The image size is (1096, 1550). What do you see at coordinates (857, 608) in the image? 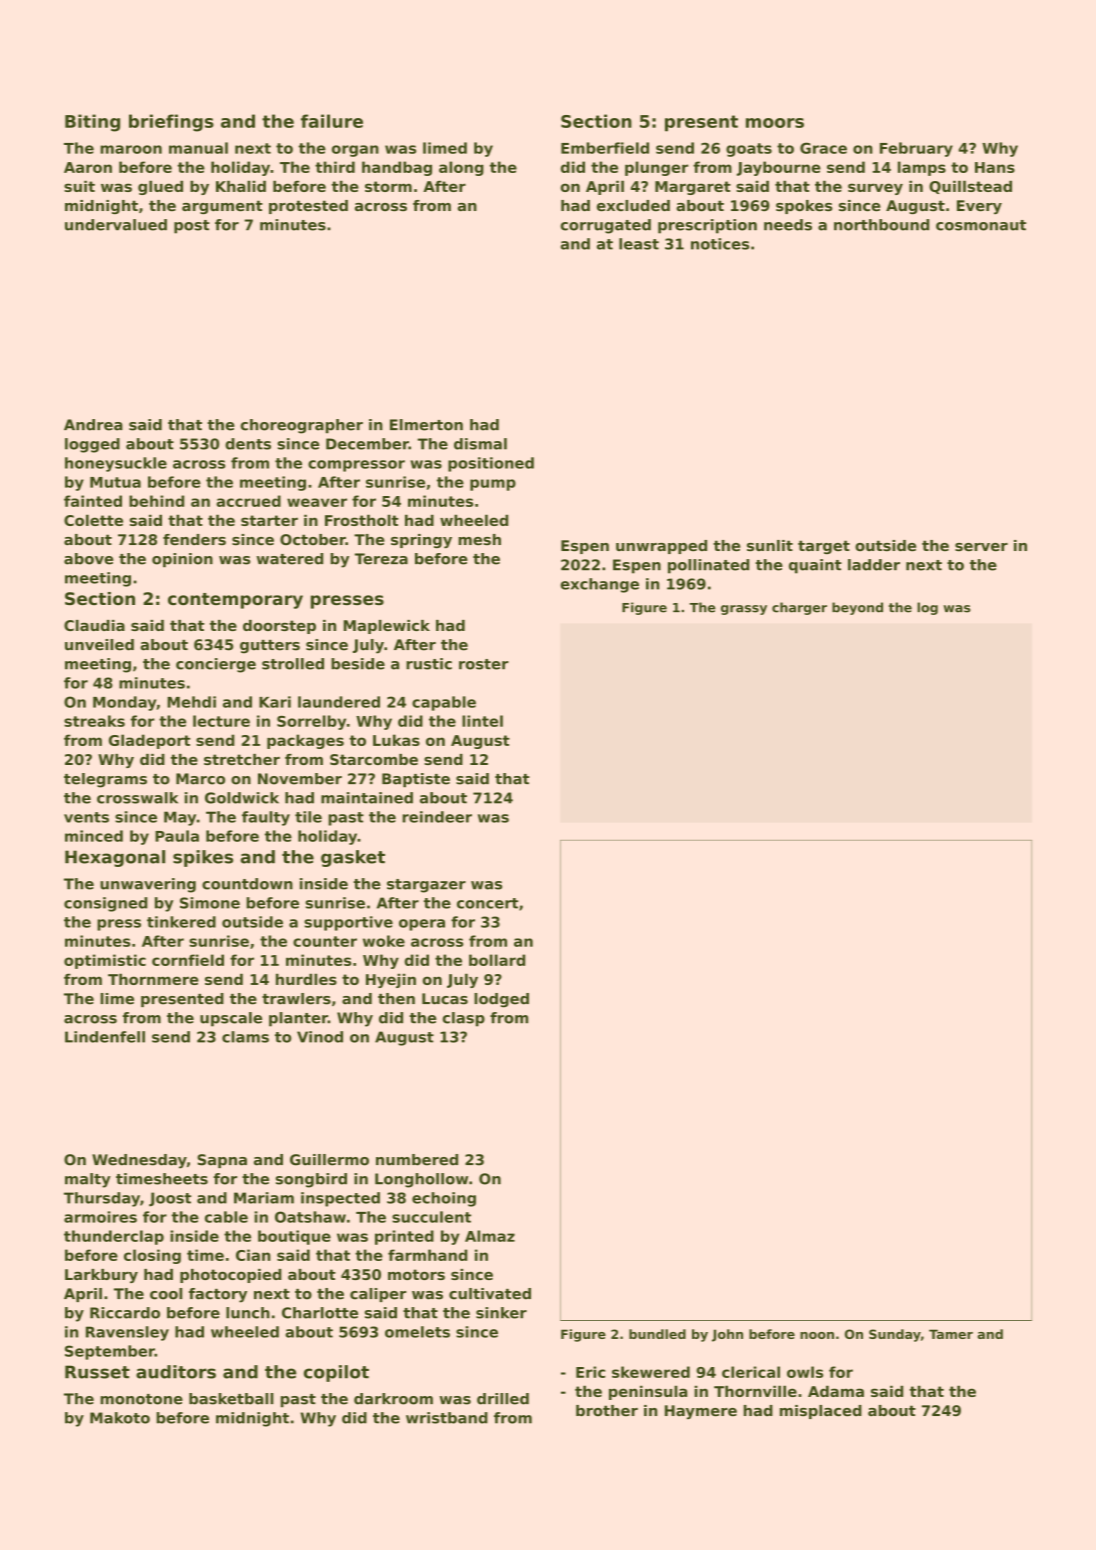
I see `beyond` at bounding box center [857, 608].
